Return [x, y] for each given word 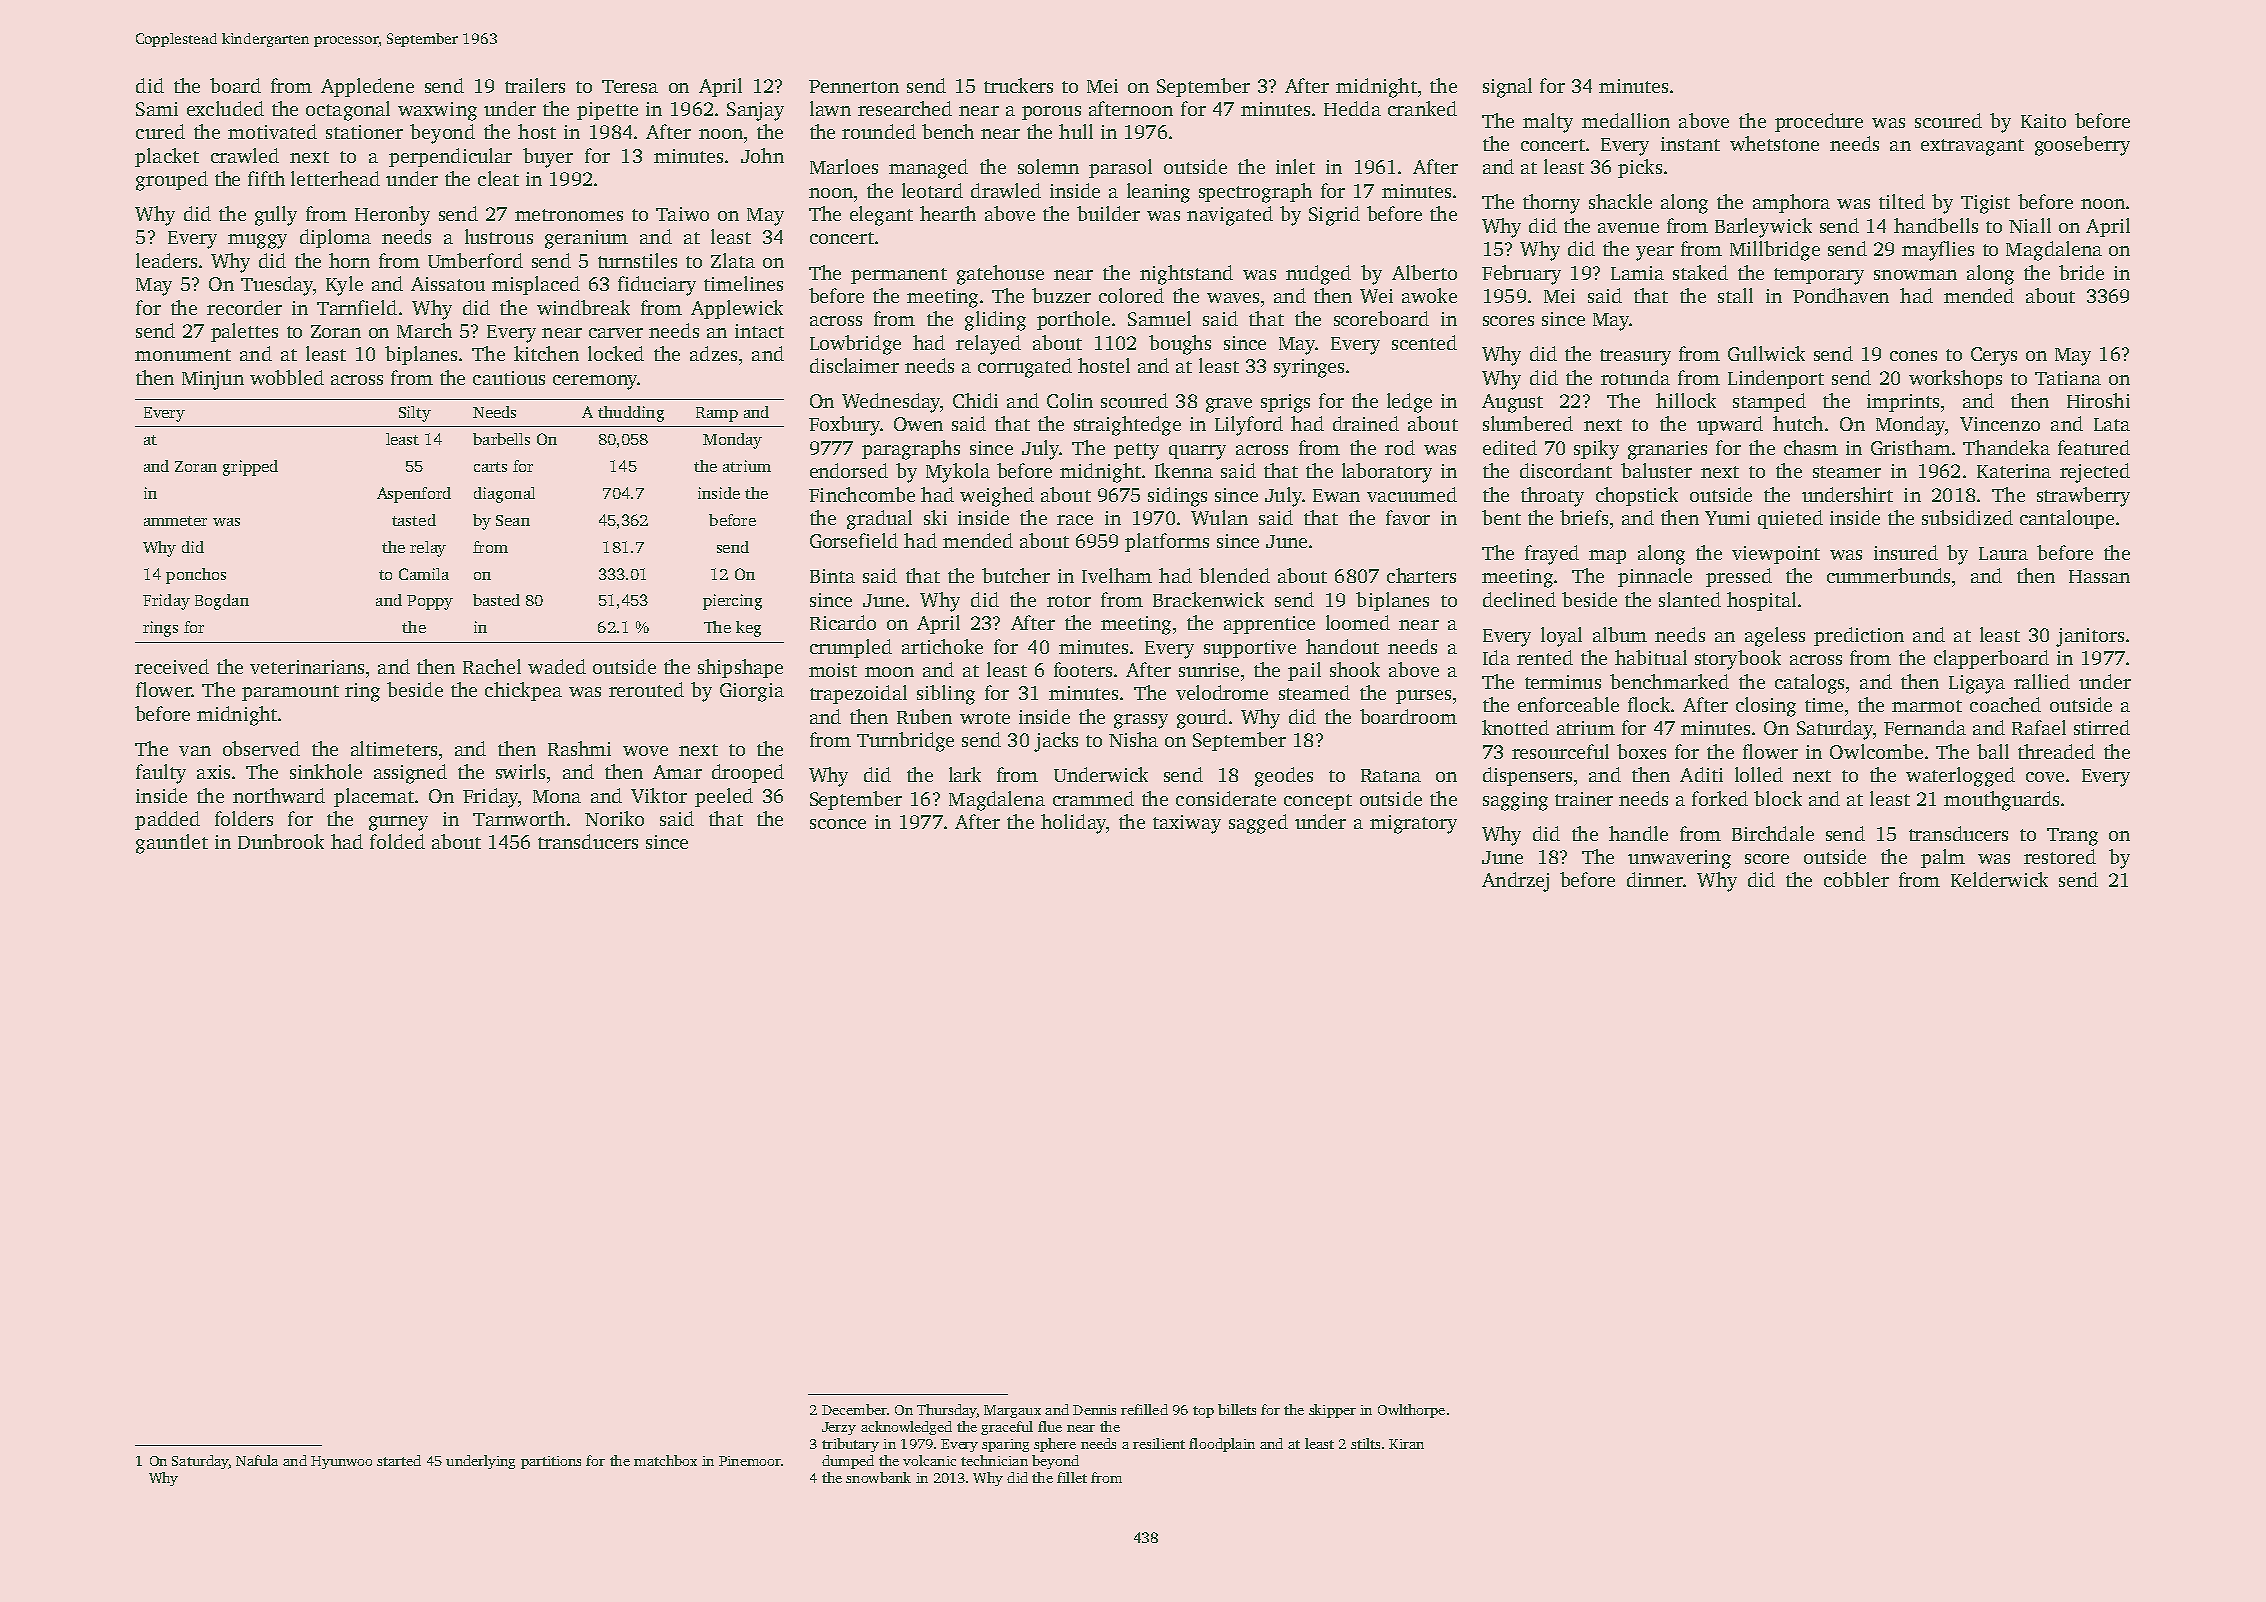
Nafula [257, 1460]
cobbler [1856, 879]
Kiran [1406, 1444]
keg [748, 629]
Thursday [947, 1411]
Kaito [2043, 121]
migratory [1413, 824]
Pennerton [854, 86]
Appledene [367, 87]
